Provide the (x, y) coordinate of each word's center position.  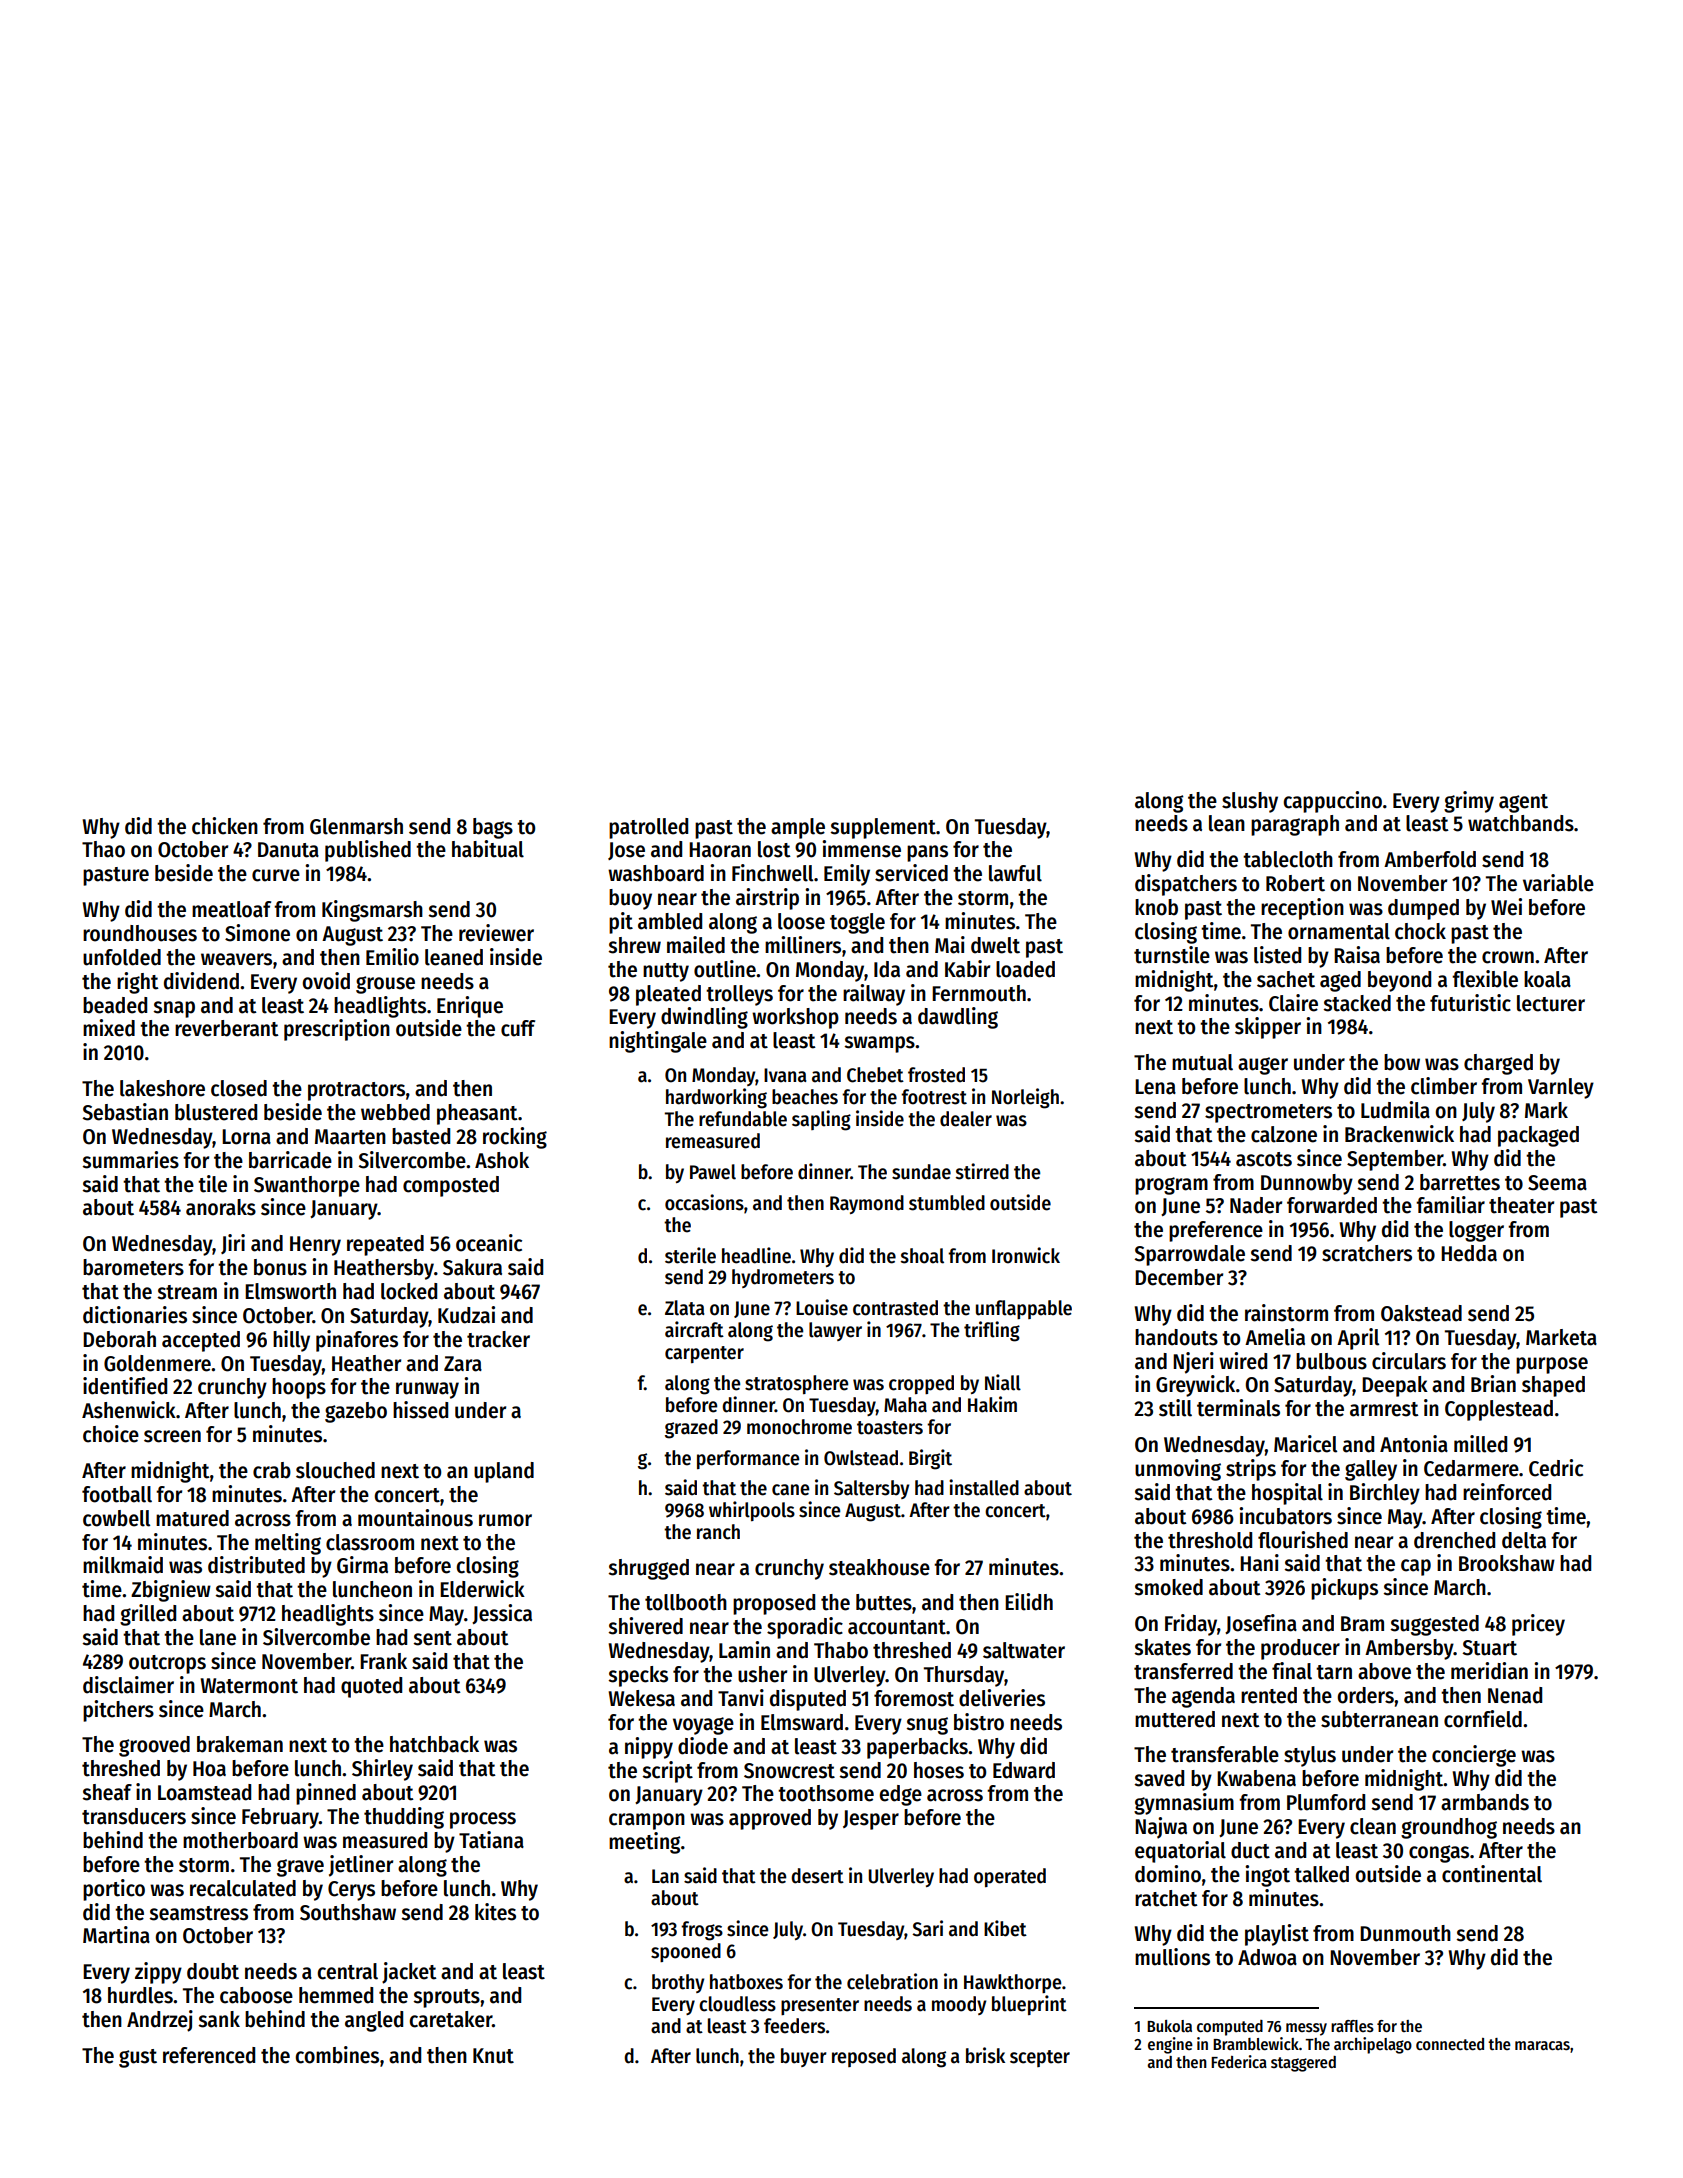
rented (1269, 1695)
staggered (1303, 2064)
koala (1547, 979)
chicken (225, 826)
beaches (805, 1097)
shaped (1553, 1386)
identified (125, 1386)
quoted (371, 1687)
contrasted (895, 1308)
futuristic (1470, 1003)
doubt (213, 1971)
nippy (649, 1748)
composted (451, 1186)
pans (927, 853)
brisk (985, 2055)
